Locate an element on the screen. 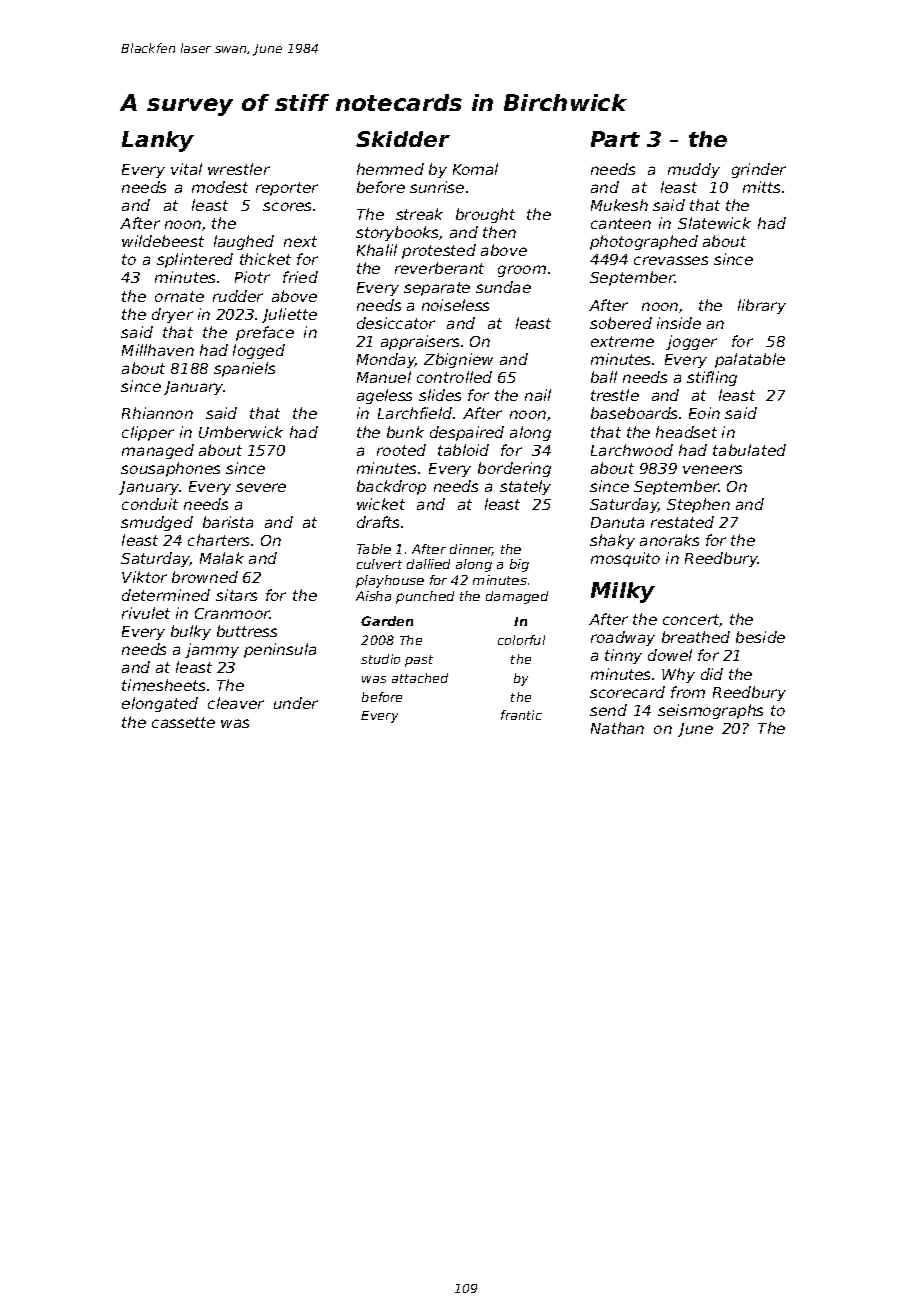 The height and width of the screenshot is (1316, 908). vital is located at coordinates (186, 169).
